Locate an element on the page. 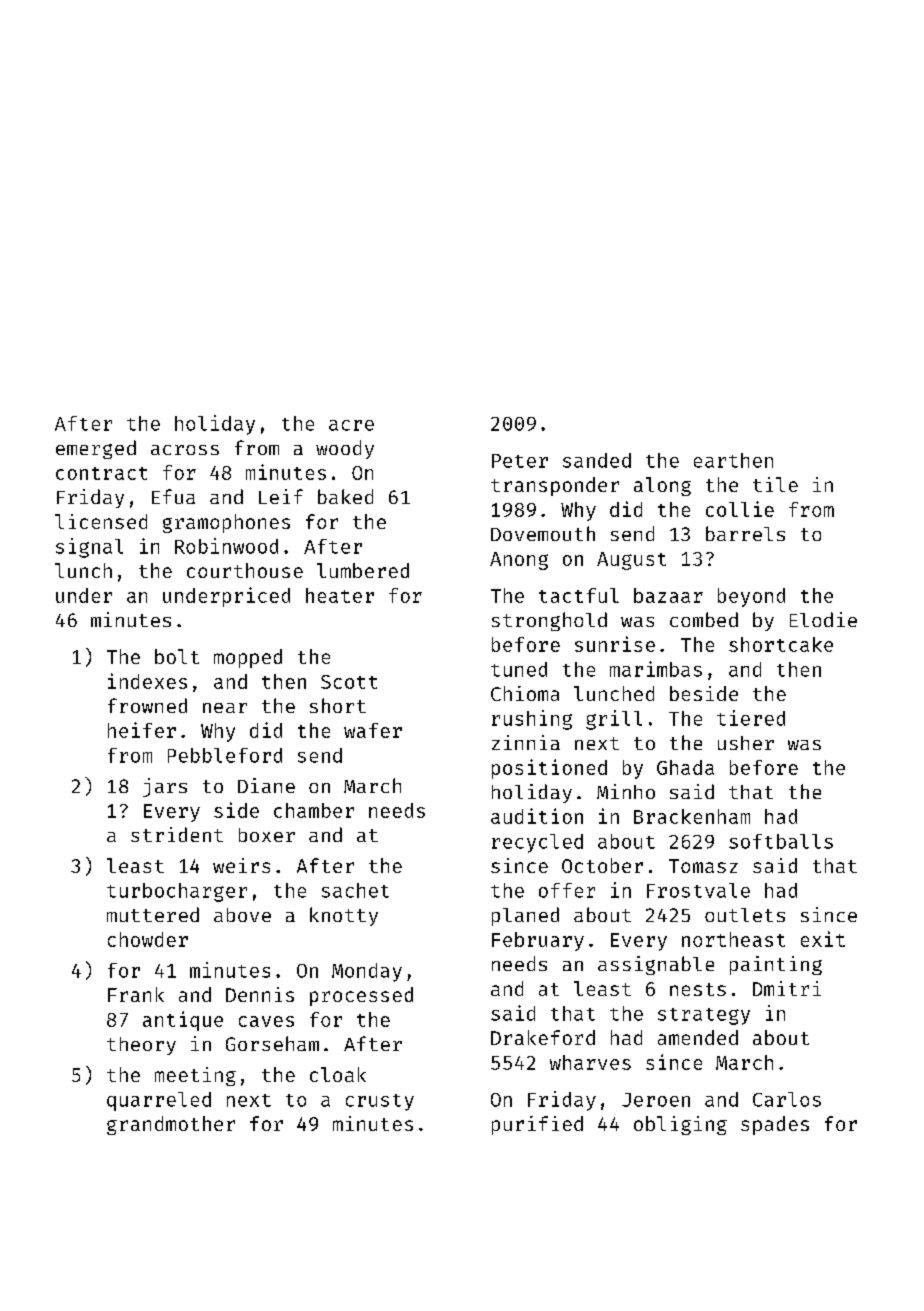 The width and height of the image is (924, 1311). Peter is located at coordinates (520, 461).
